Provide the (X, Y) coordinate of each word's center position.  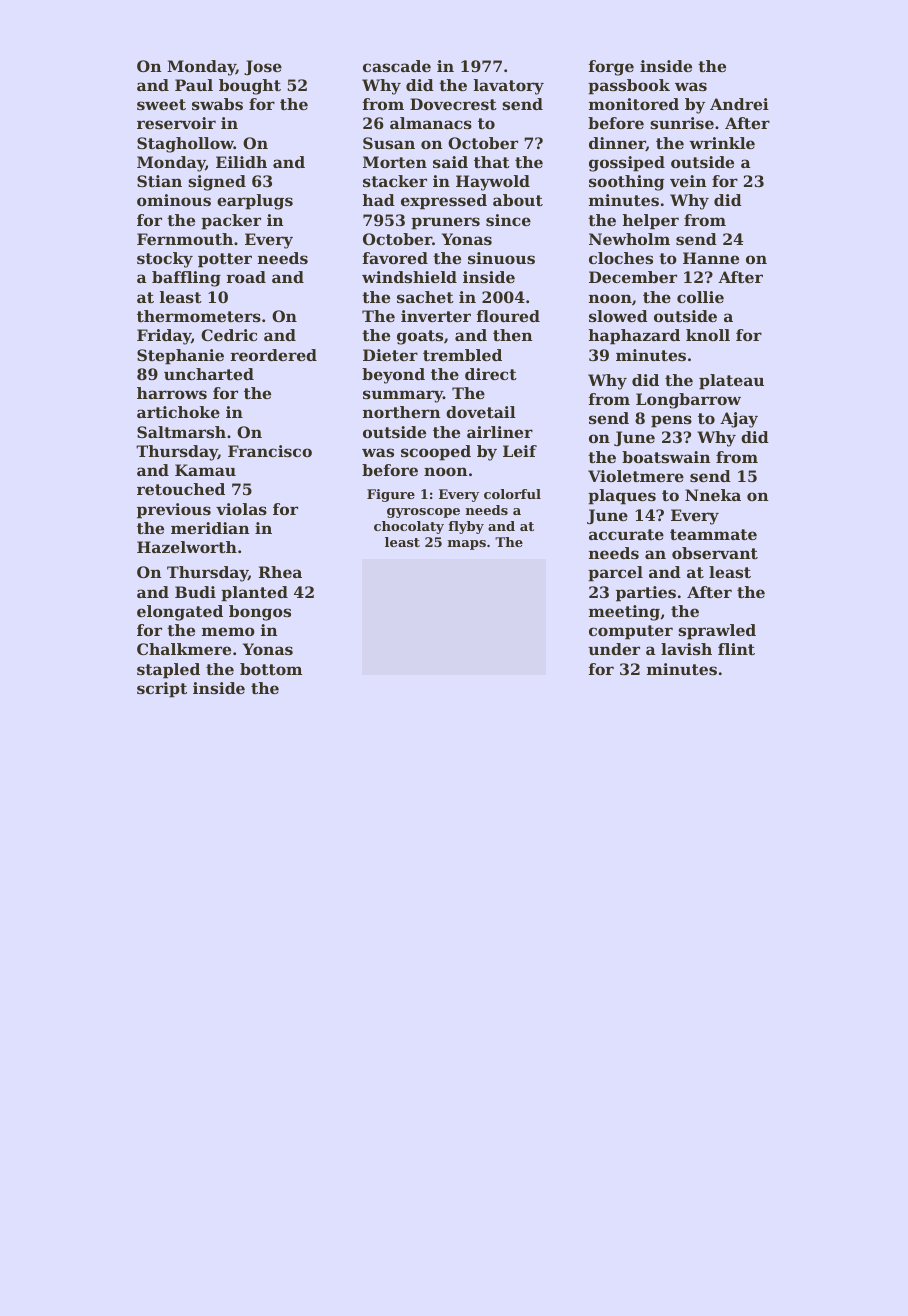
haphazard (634, 337)
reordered (274, 355)
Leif (520, 451)
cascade (397, 66)
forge (611, 68)
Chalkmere (184, 649)
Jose (263, 68)
